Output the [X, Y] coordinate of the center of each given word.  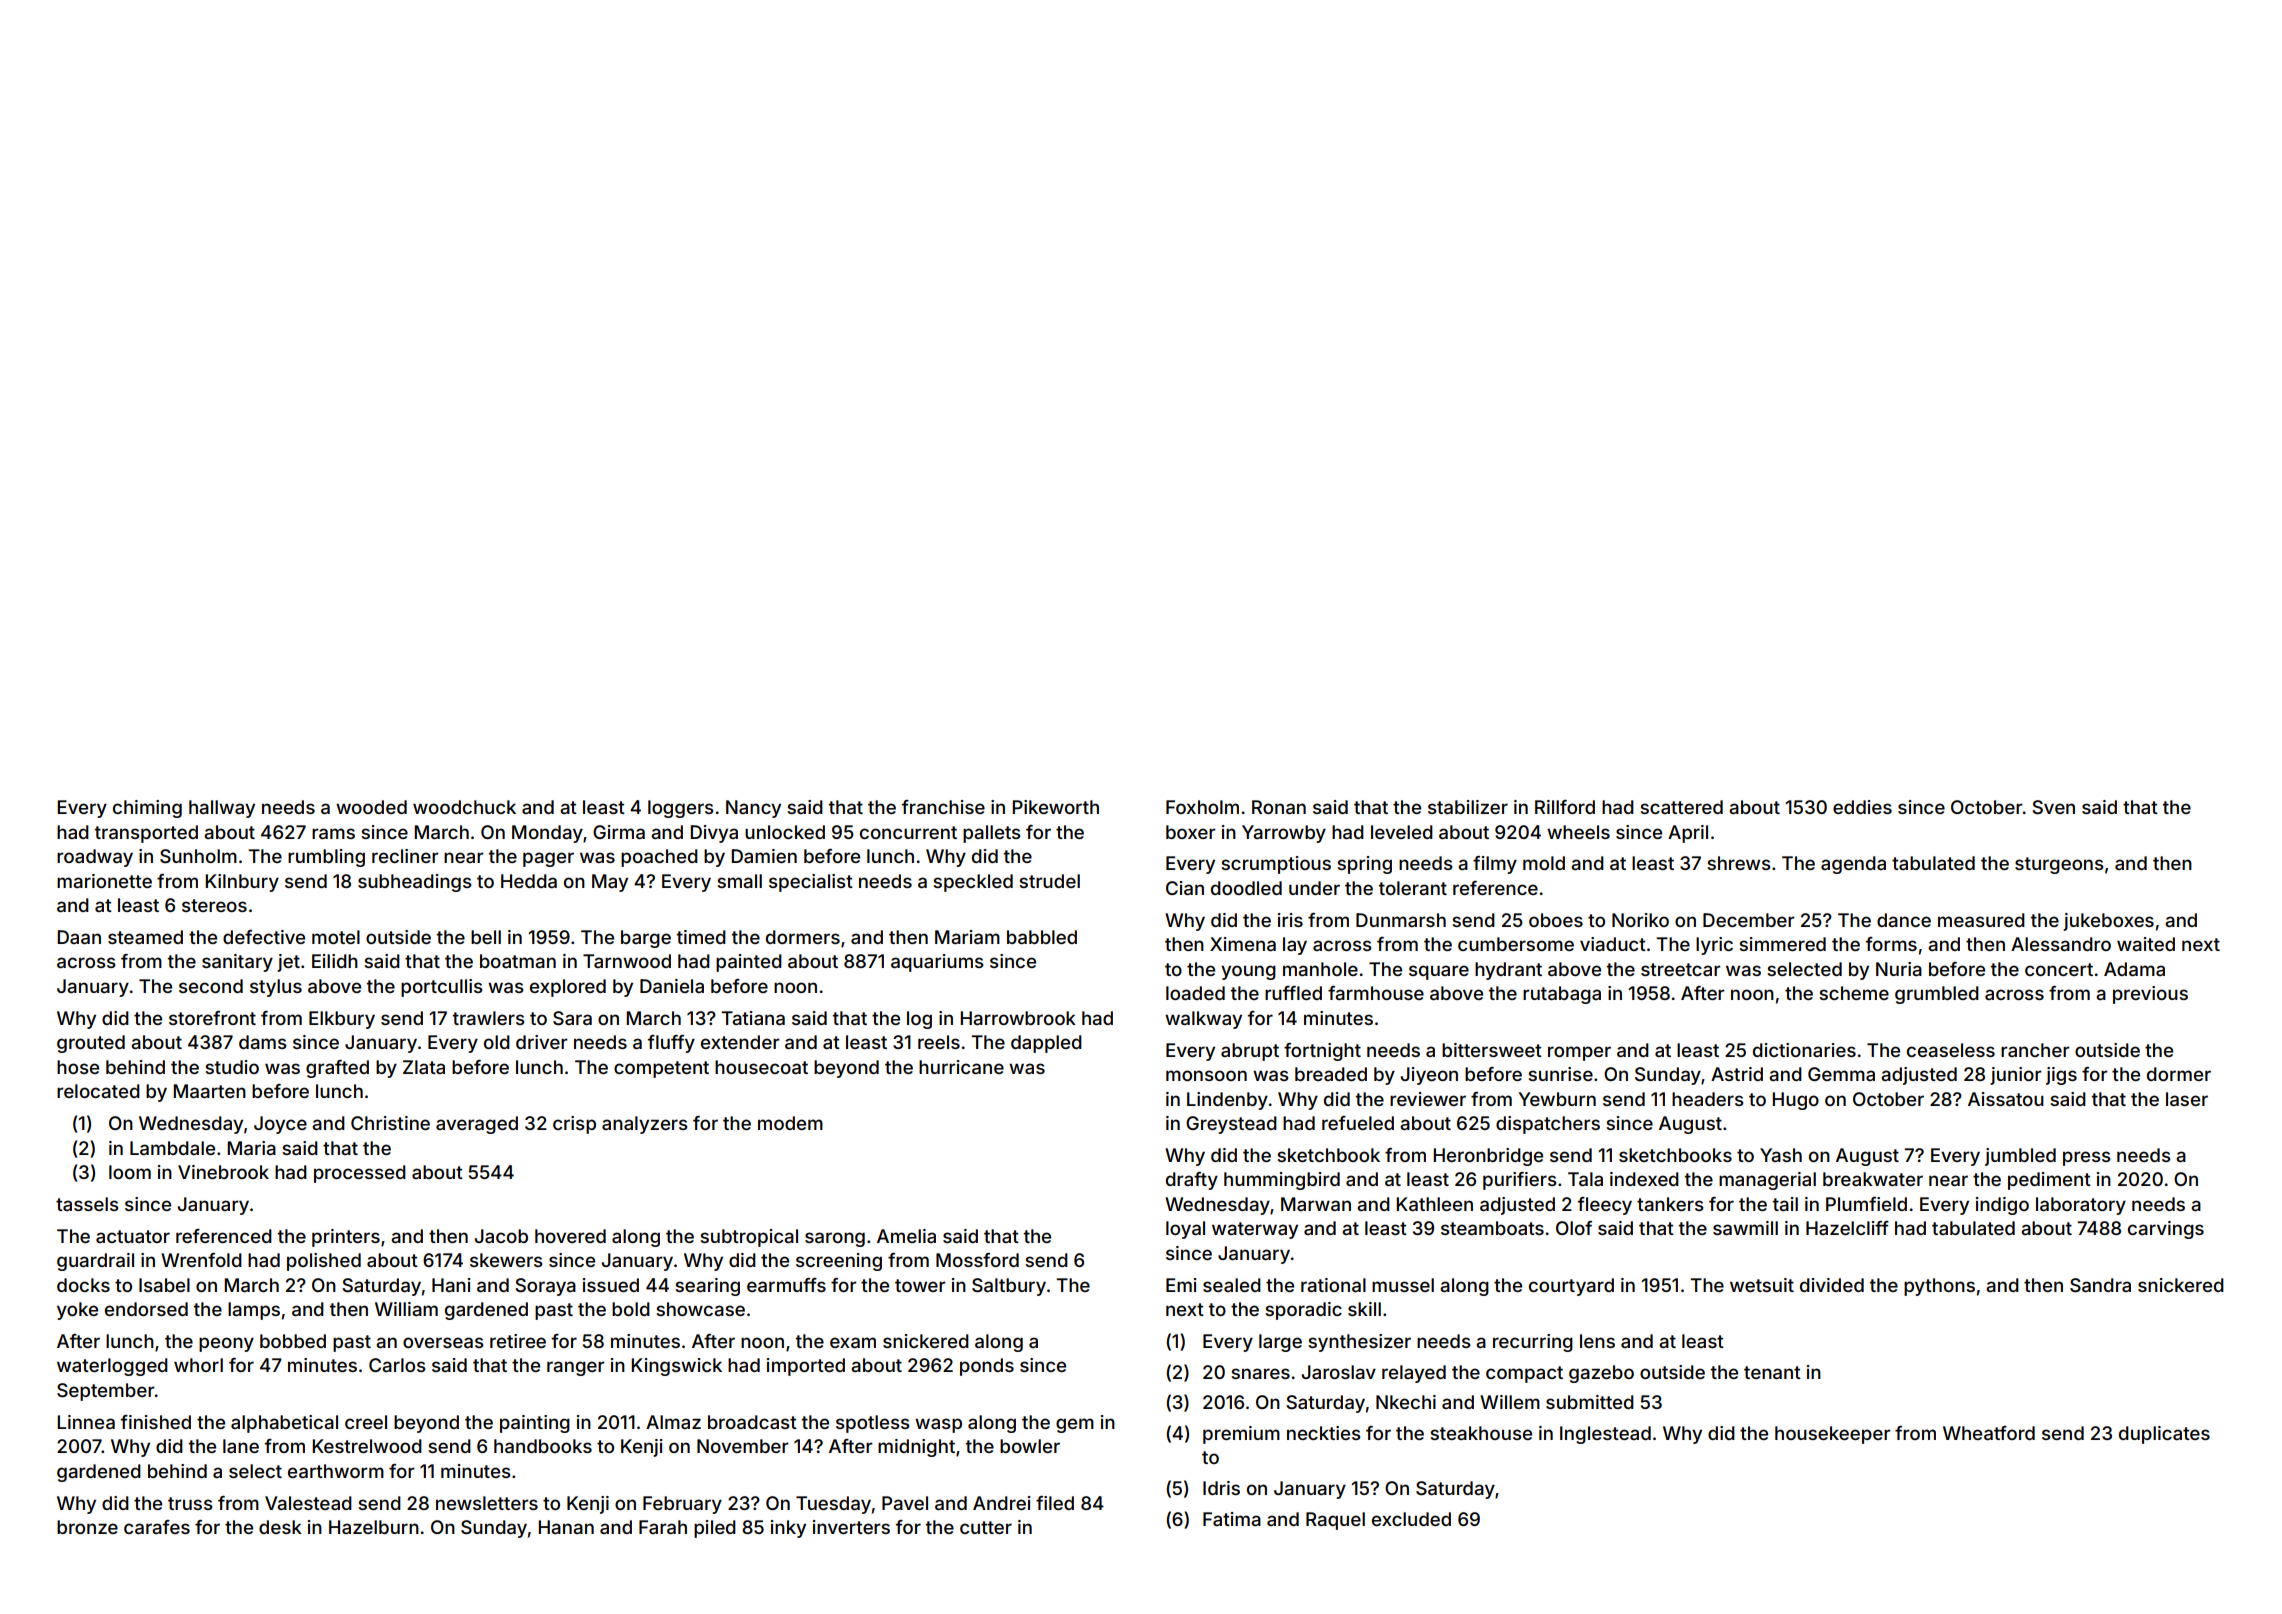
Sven [2053, 807]
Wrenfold [201, 1260]
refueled [1358, 1123]
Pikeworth [1055, 807]
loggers [681, 809]
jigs [2061, 1076]
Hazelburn [374, 1527]
